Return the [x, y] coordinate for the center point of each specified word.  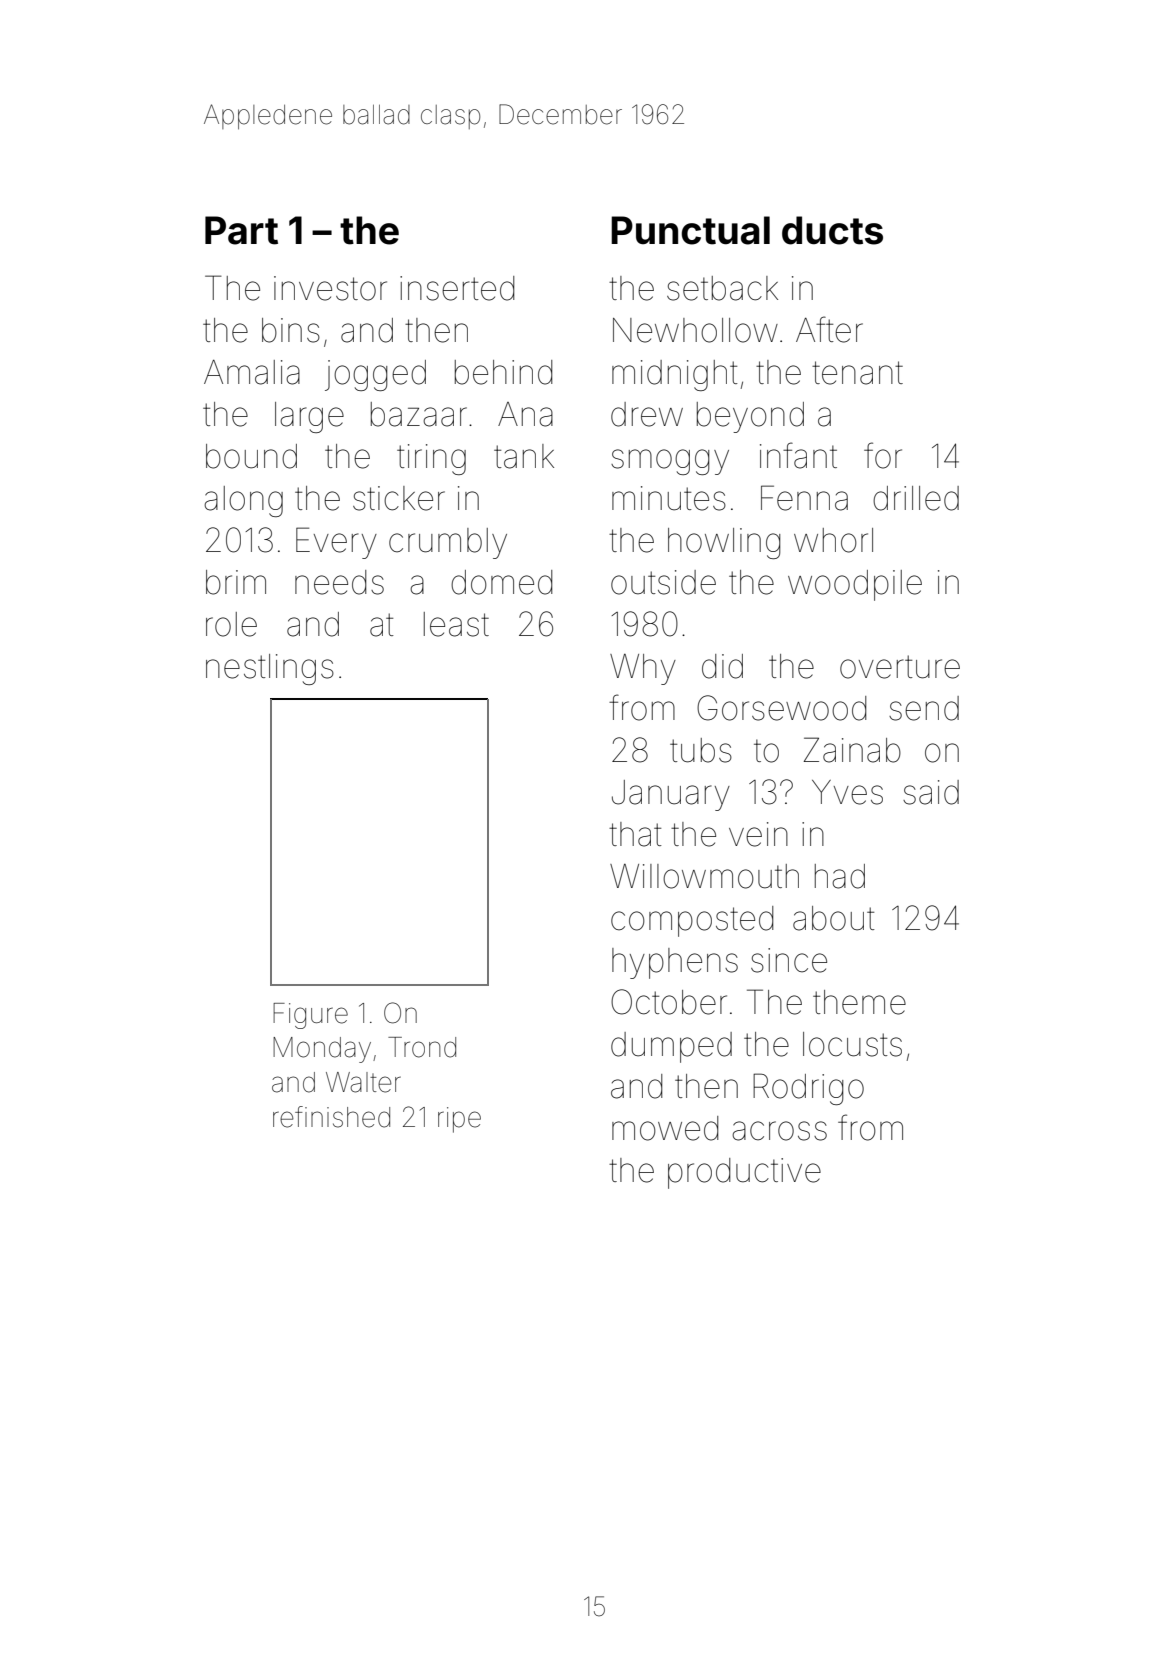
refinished [331, 1117]
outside [663, 582]
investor [330, 288]
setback [722, 288]
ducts [832, 230]
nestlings [270, 669]
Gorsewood [781, 708]
